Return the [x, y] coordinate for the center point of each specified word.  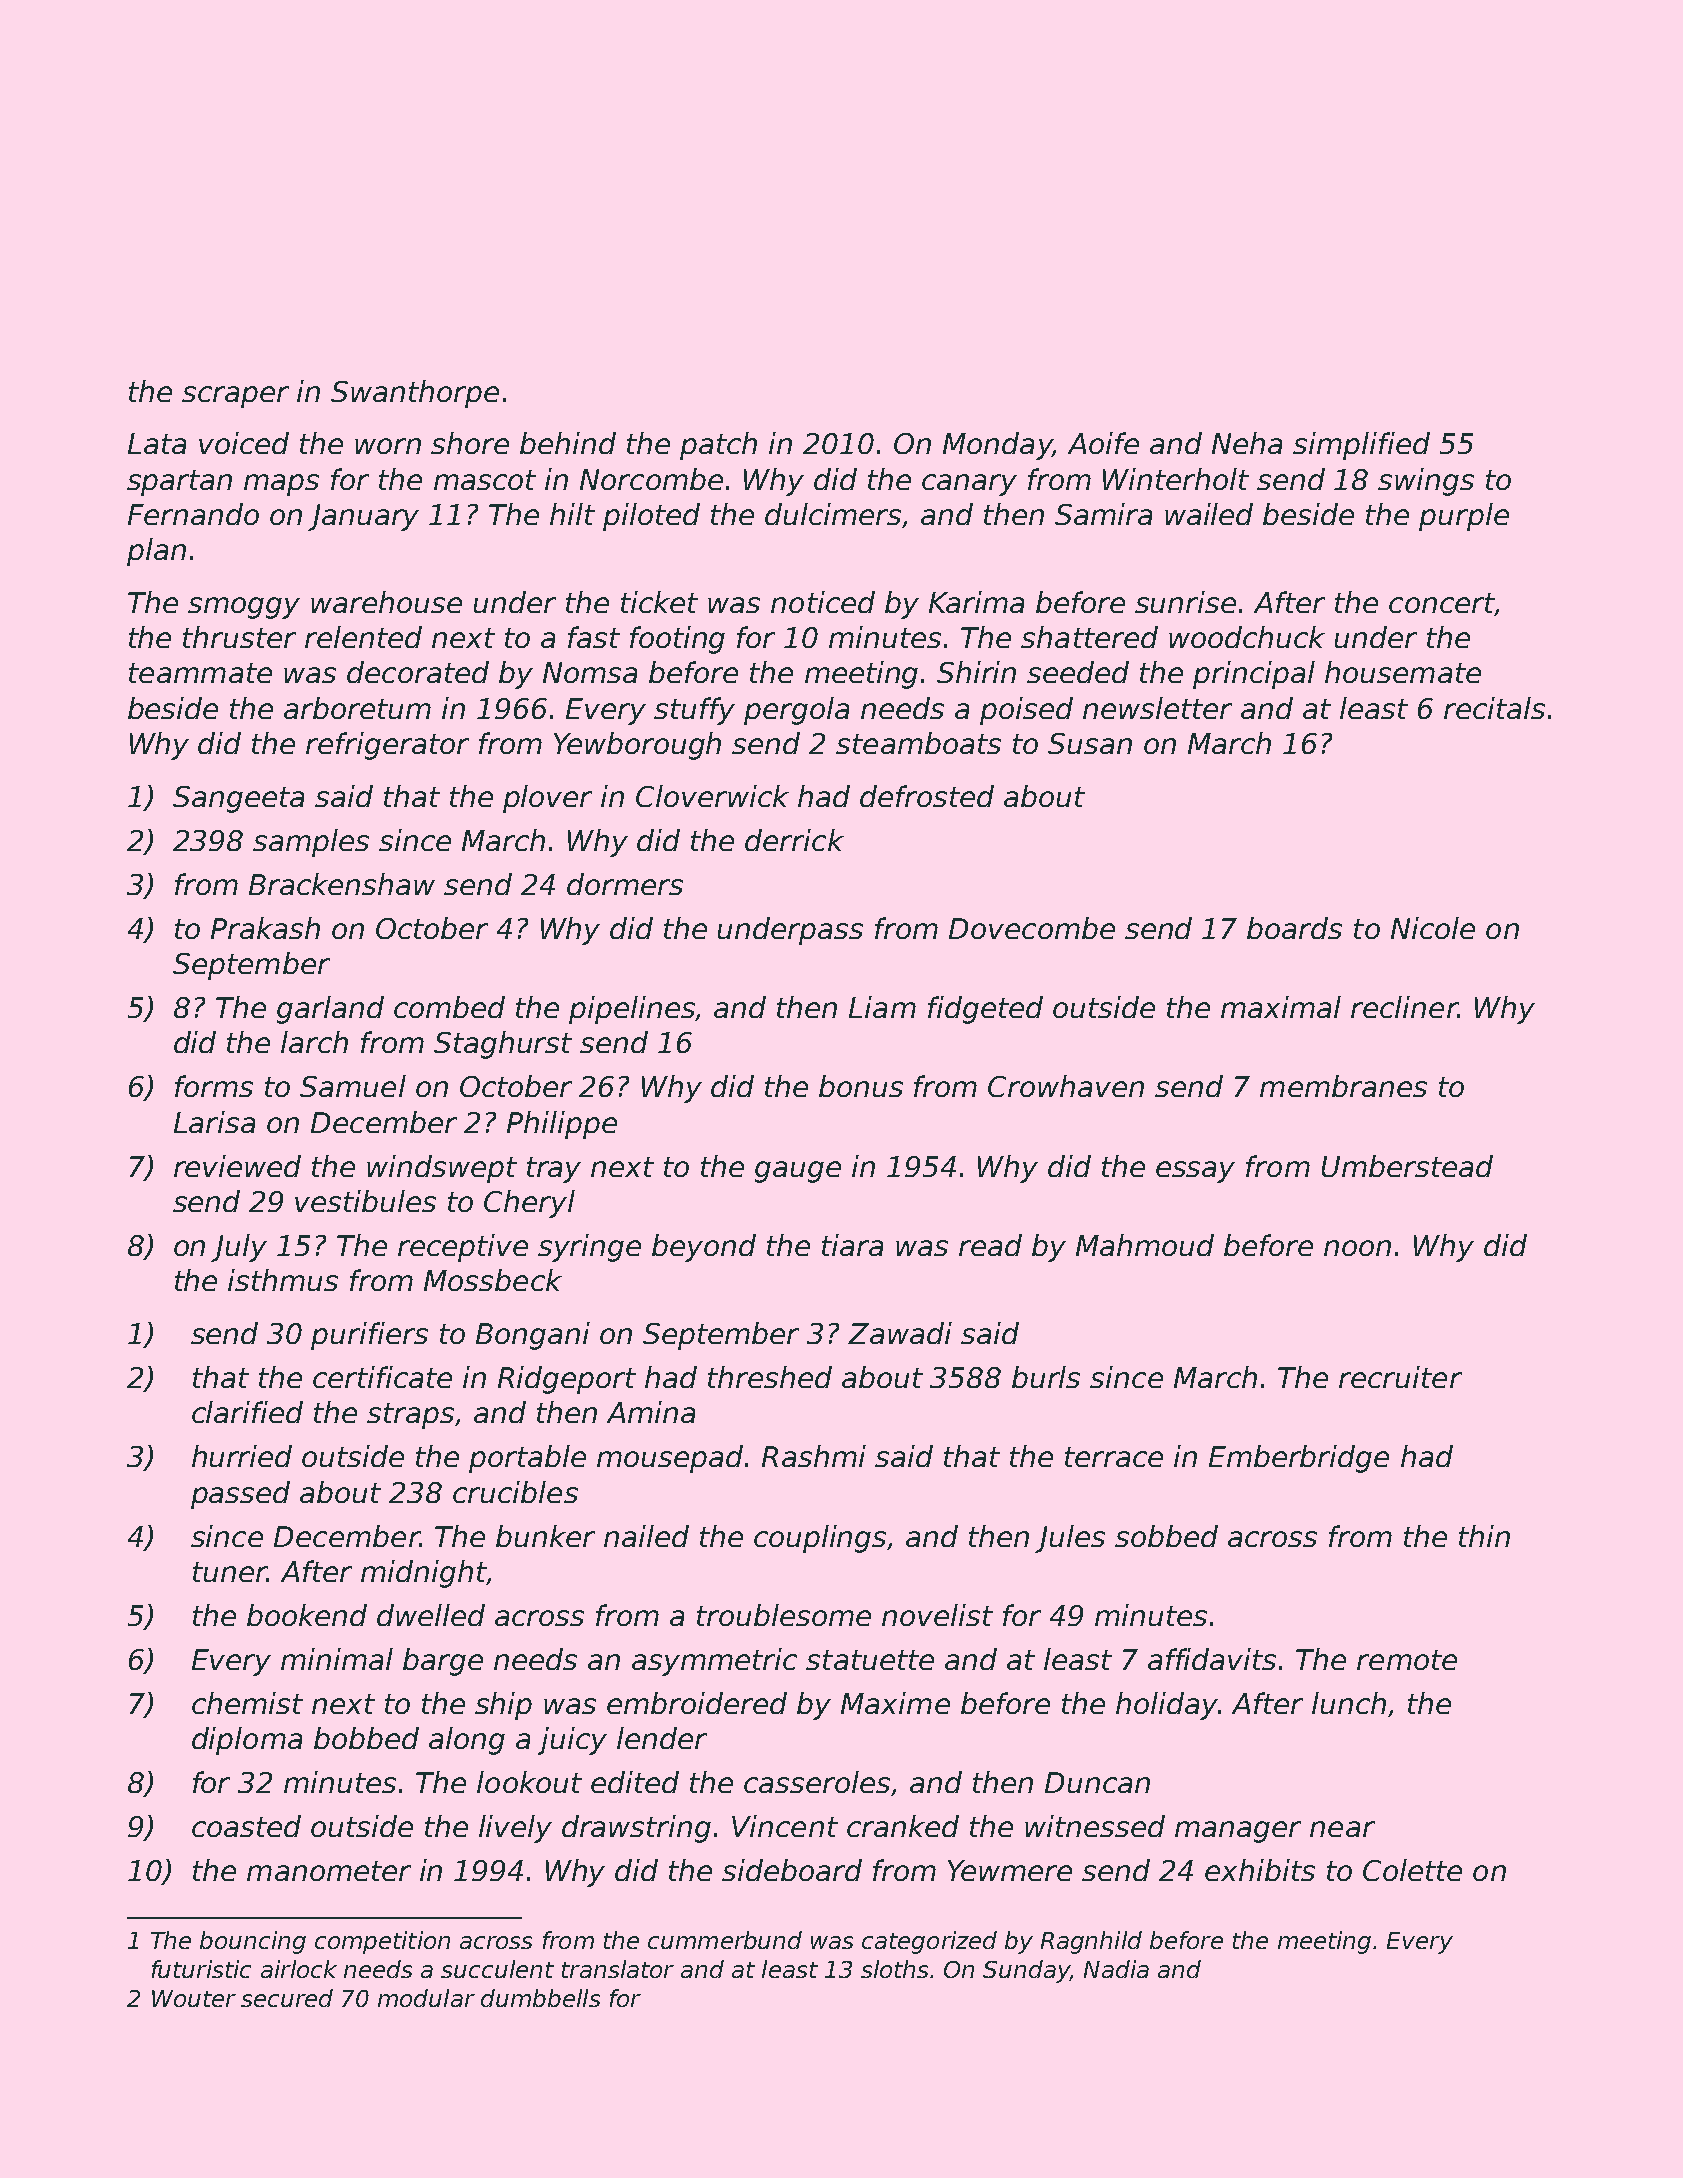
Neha [1247, 443]
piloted [651, 517]
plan [156, 552]
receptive [463, 1248]
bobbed [366, 1738]
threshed [770, 1377]
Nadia [1116, 1969]
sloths [894, 1969]
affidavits [1212, 1659]
